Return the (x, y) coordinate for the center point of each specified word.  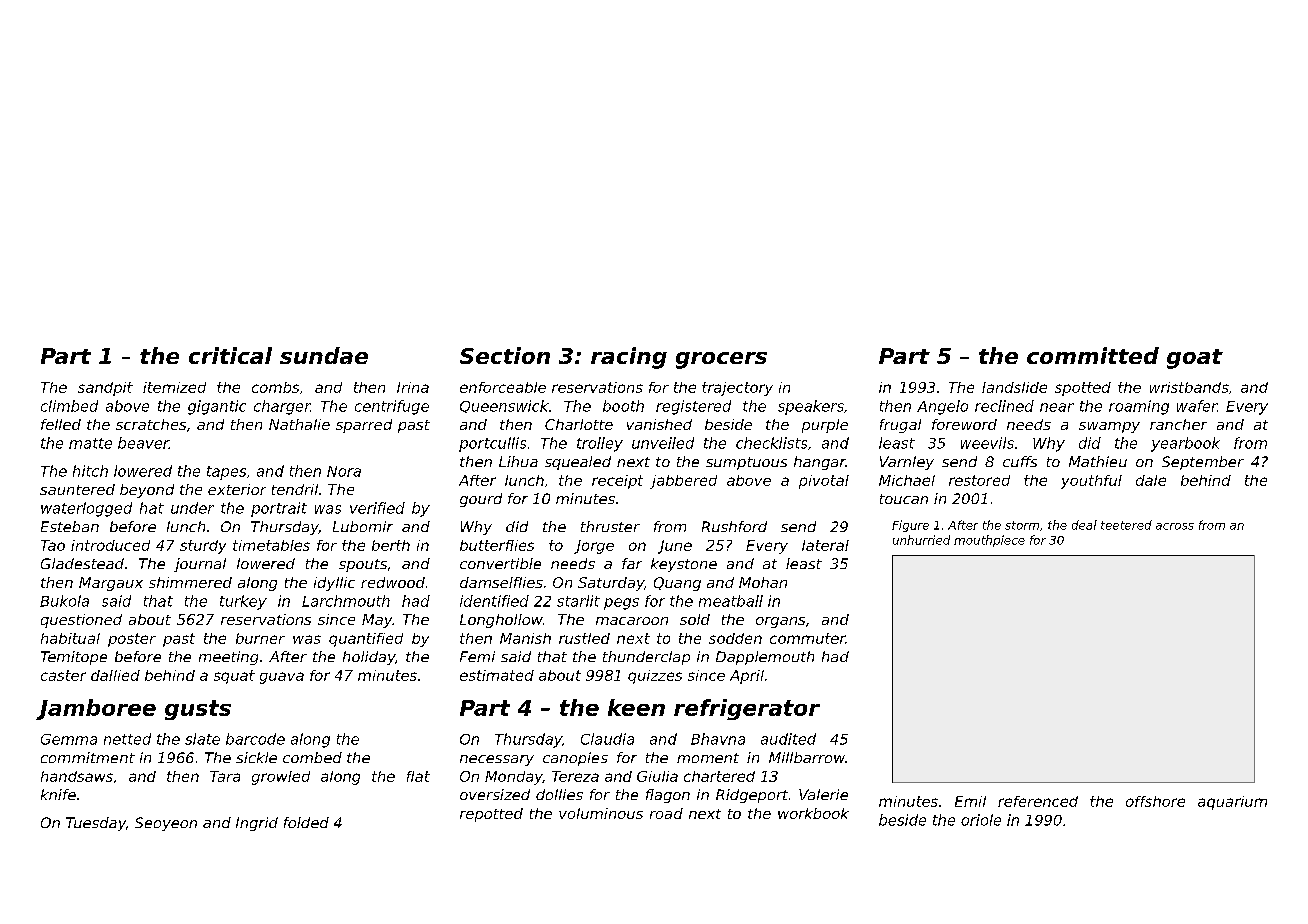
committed (1093, 355)
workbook (813, 813)
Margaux (111, 584)
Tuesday (96, 824)
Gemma (69, 739)
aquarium (1232, 803)
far (632, 563)
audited (788, 739)
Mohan (763, 582)
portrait (279, 509)
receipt (617, 482)
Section (505, 355)
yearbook (1185, 444)
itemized (174, 387)
